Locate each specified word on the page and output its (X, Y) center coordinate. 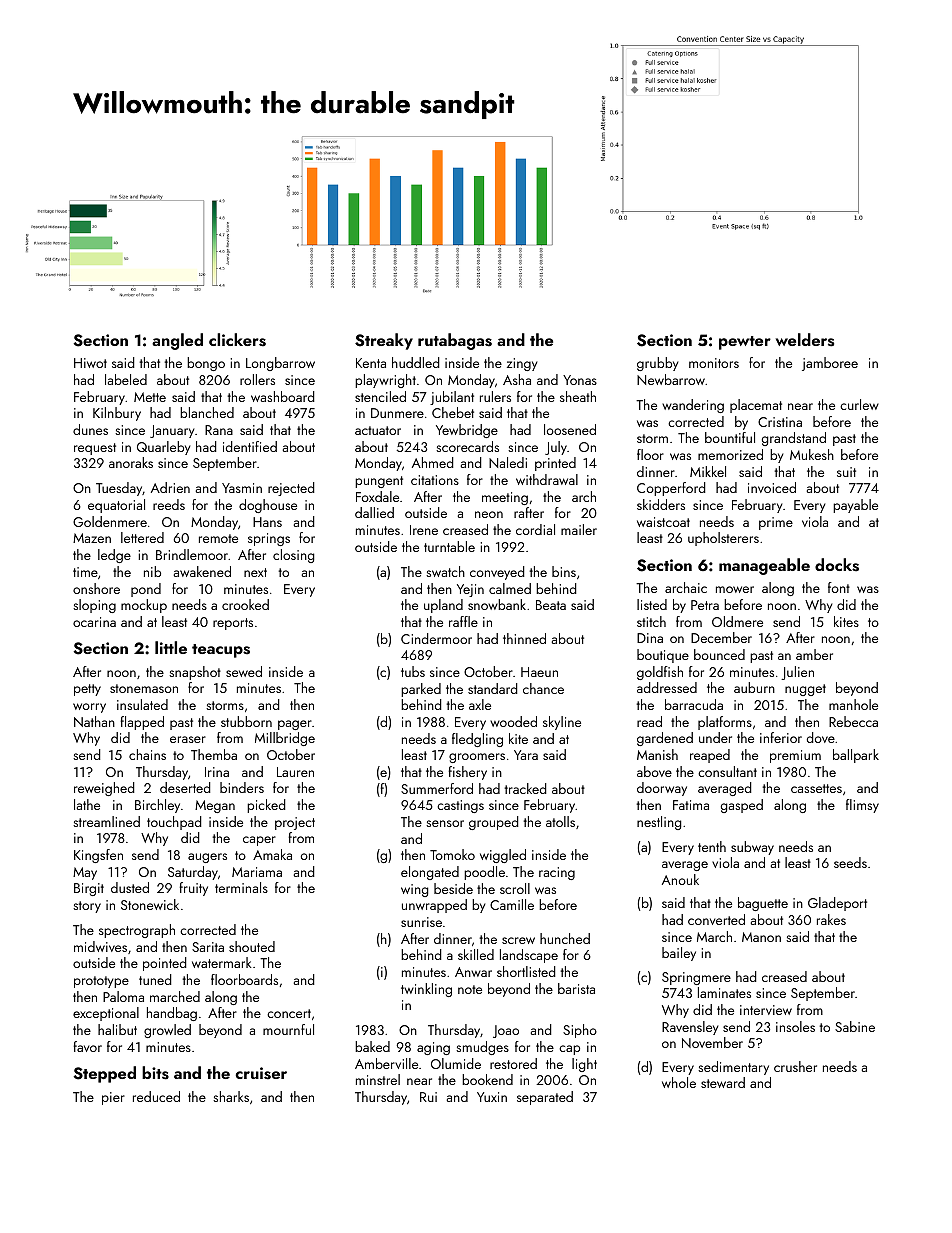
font (839, 587)
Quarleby (163, 448)
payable (855, 506)
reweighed (104, 789)
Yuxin (492, 1097)
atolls (560, 821)
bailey (679, 954)
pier (113, 1098)
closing (294, 556)
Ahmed (433, 462)
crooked (245, 604)
